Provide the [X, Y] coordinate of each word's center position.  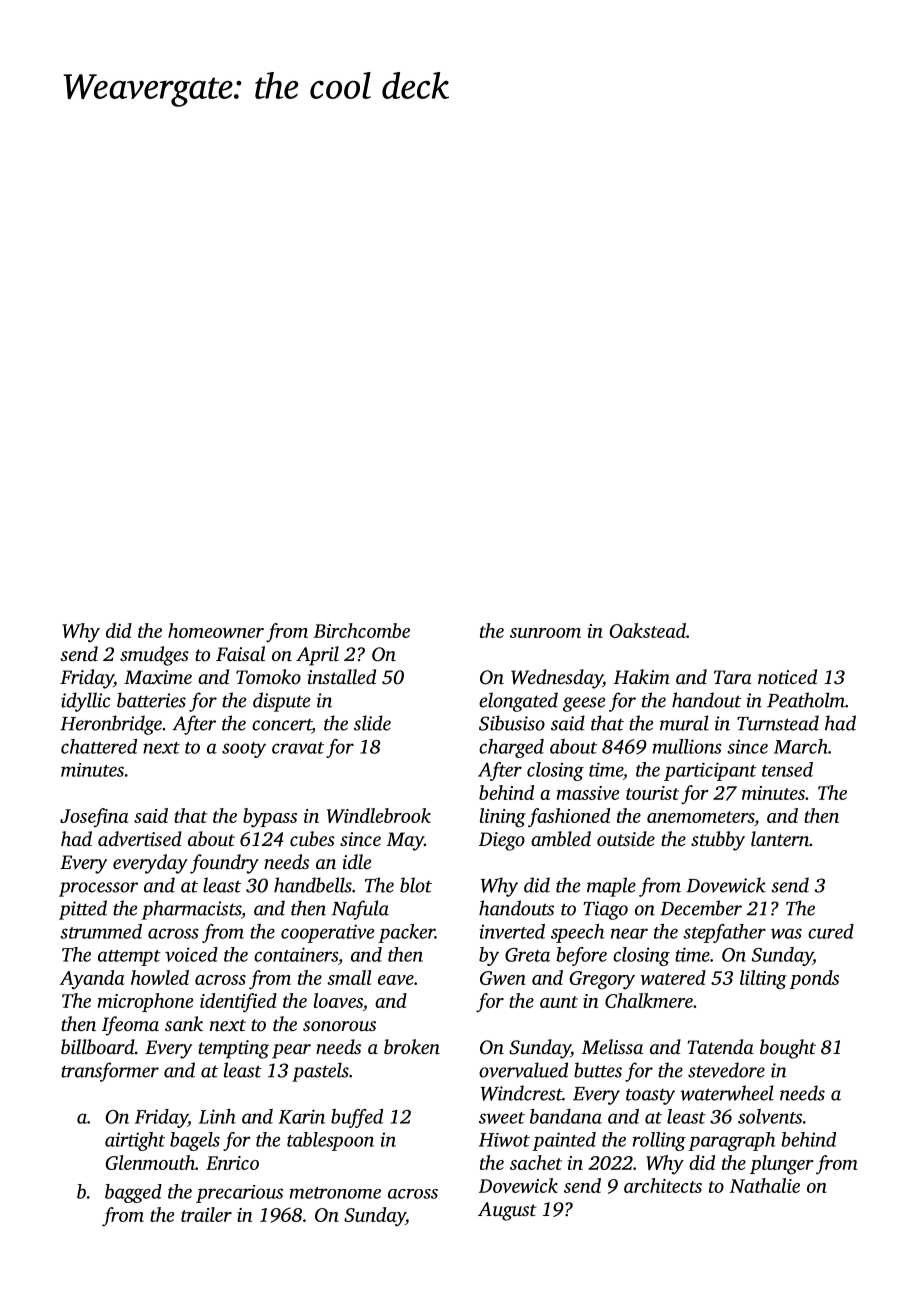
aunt [559, 1002]
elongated [518, 702]
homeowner [216, 630]
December [701, 908]
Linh [217, 1116]
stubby [718, 841]
